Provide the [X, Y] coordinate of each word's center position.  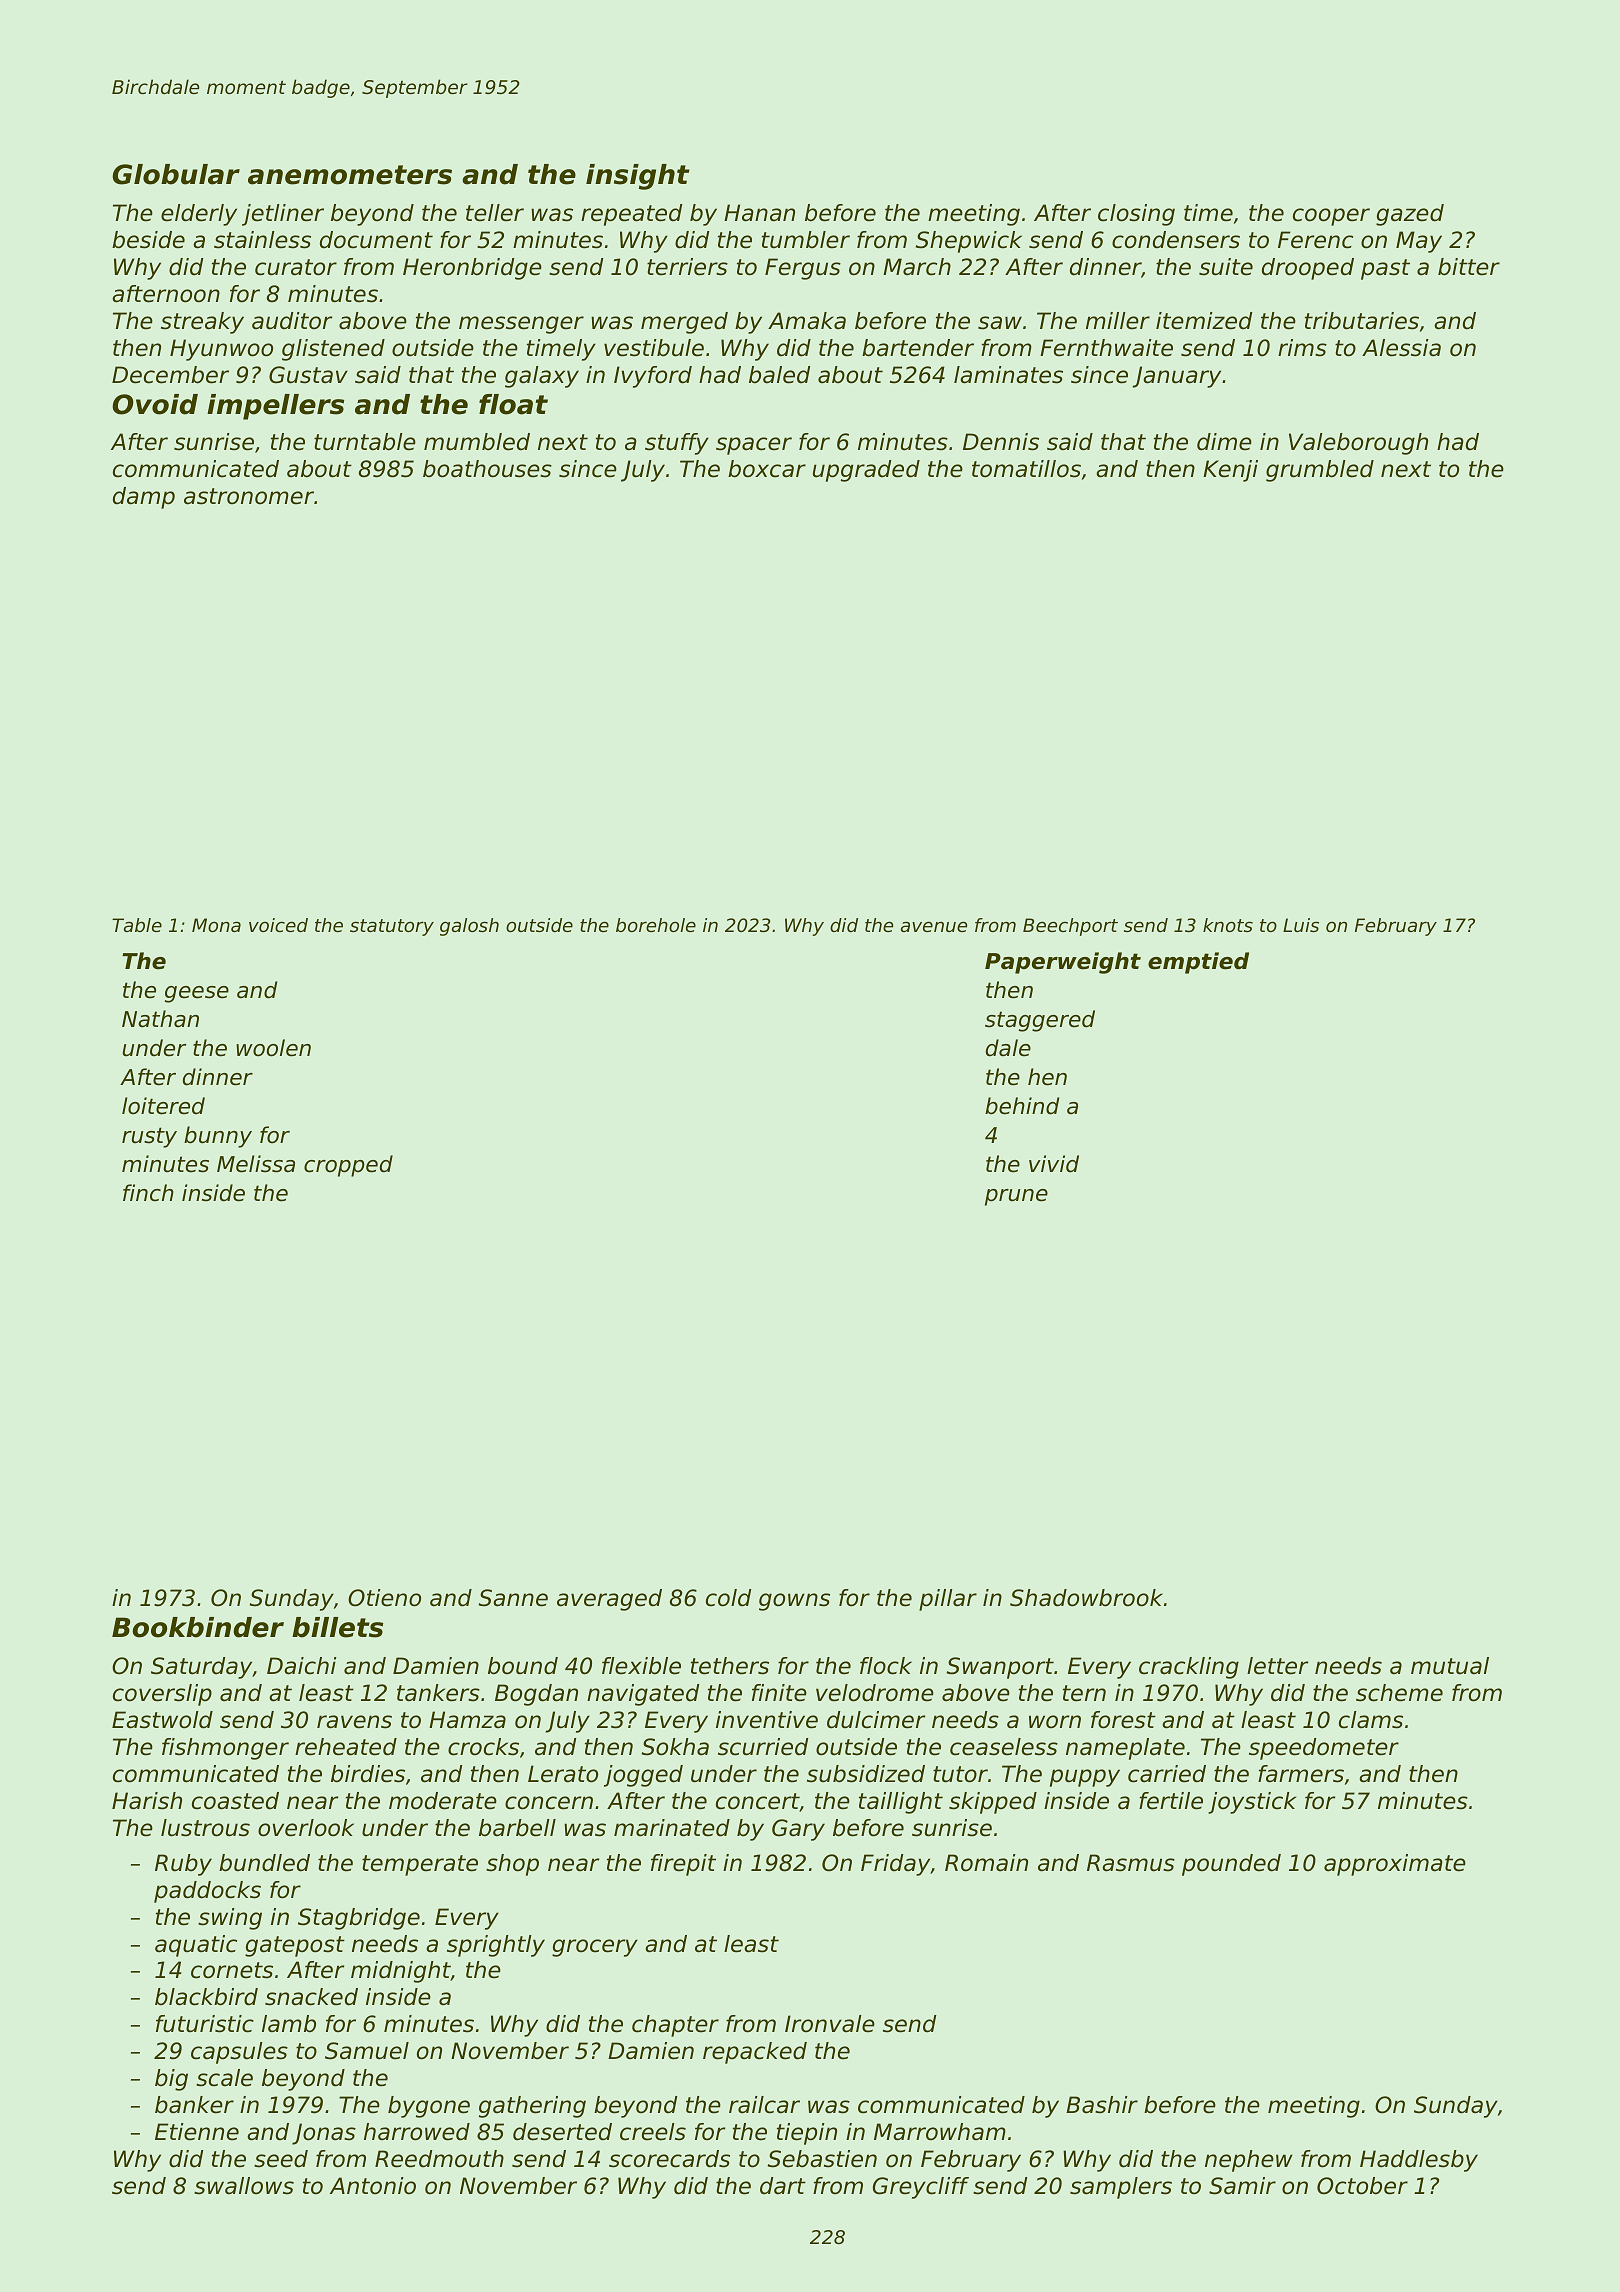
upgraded [866, 471]
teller [495, 213]
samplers [1121, 2188]
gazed [1410, 215]
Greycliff [921, 2188]
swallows [244, 2186]
